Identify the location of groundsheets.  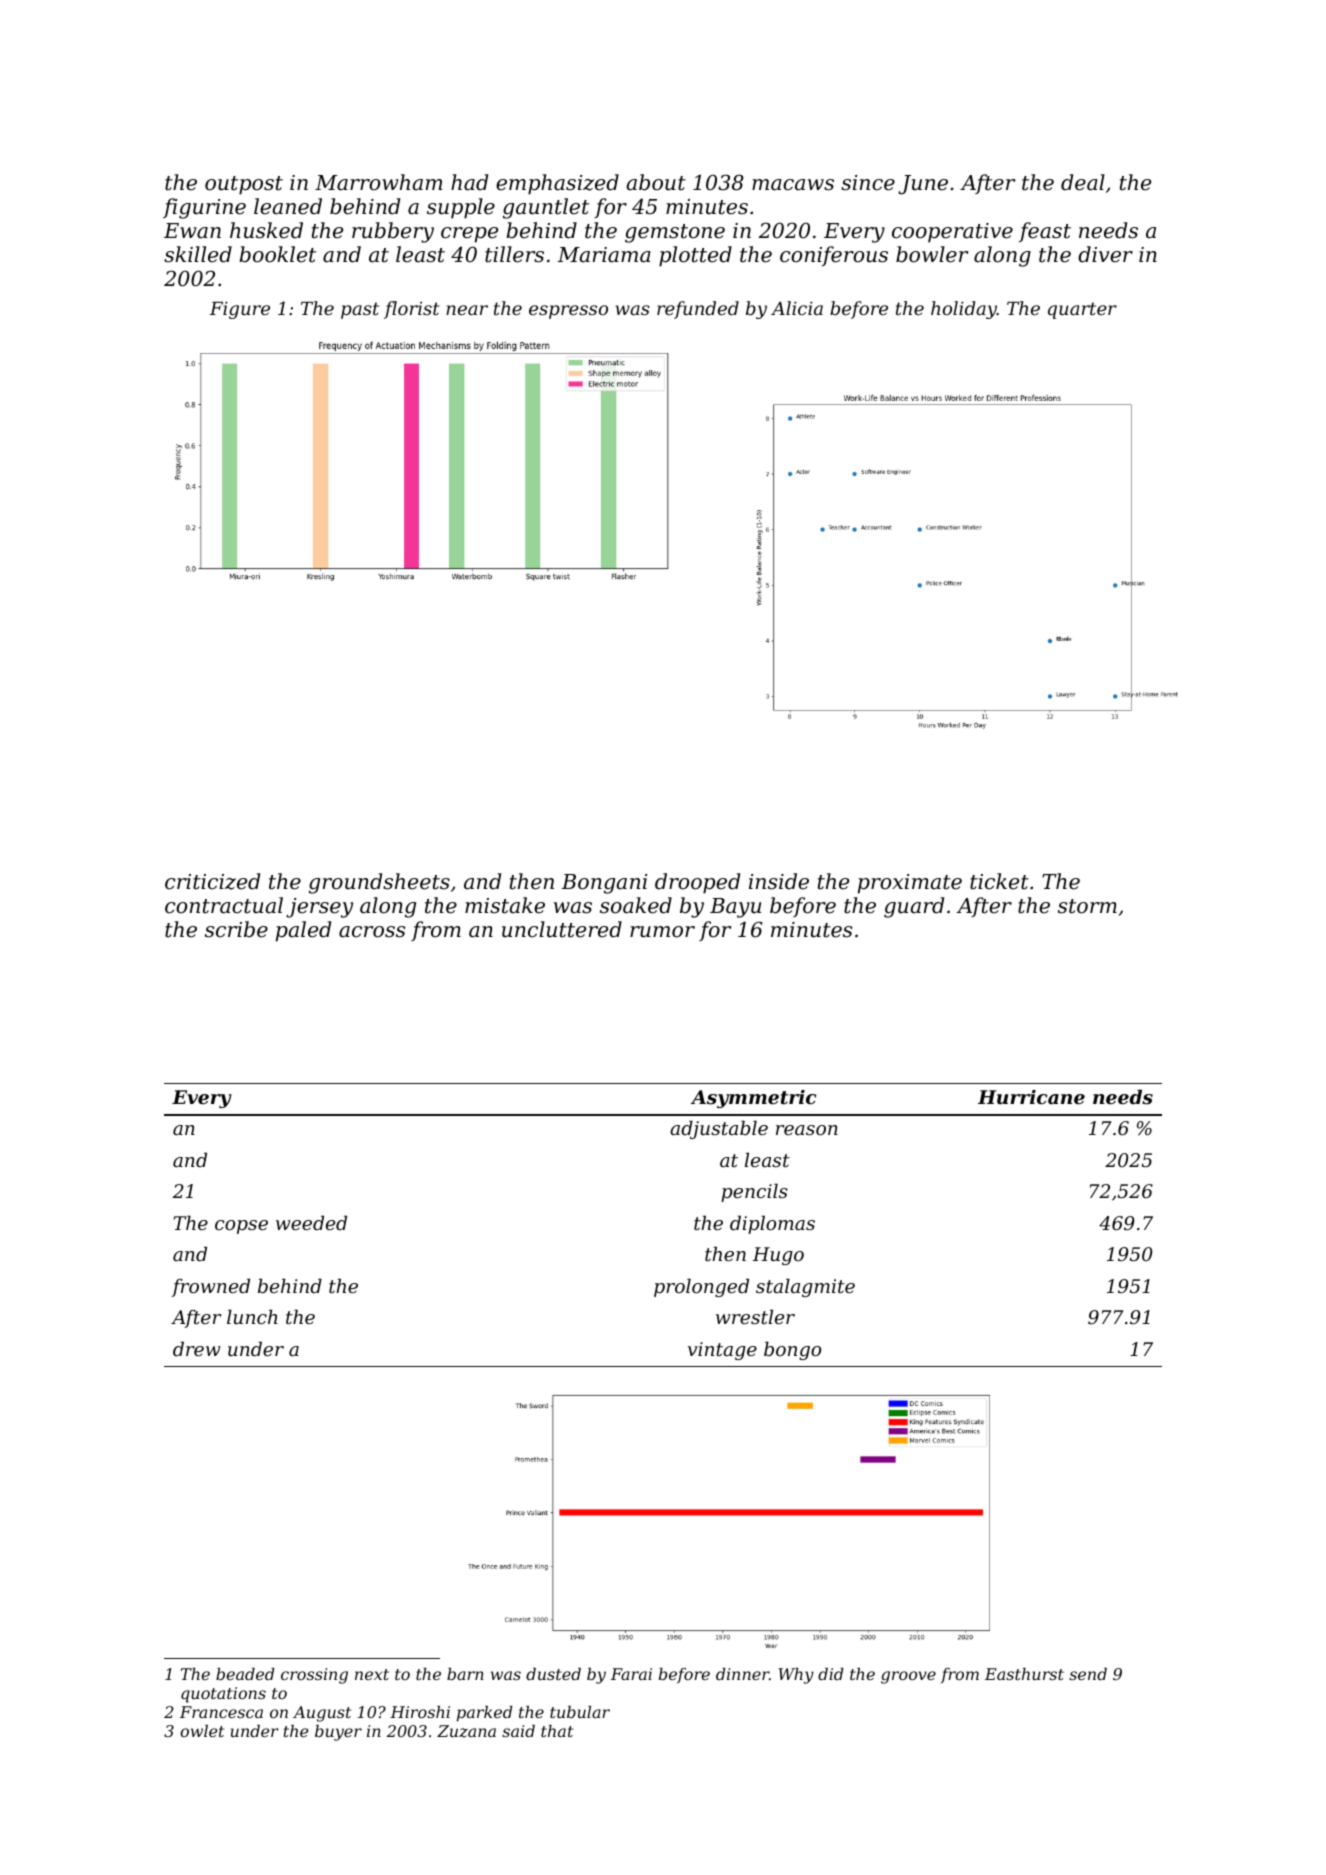
(379, 883).
